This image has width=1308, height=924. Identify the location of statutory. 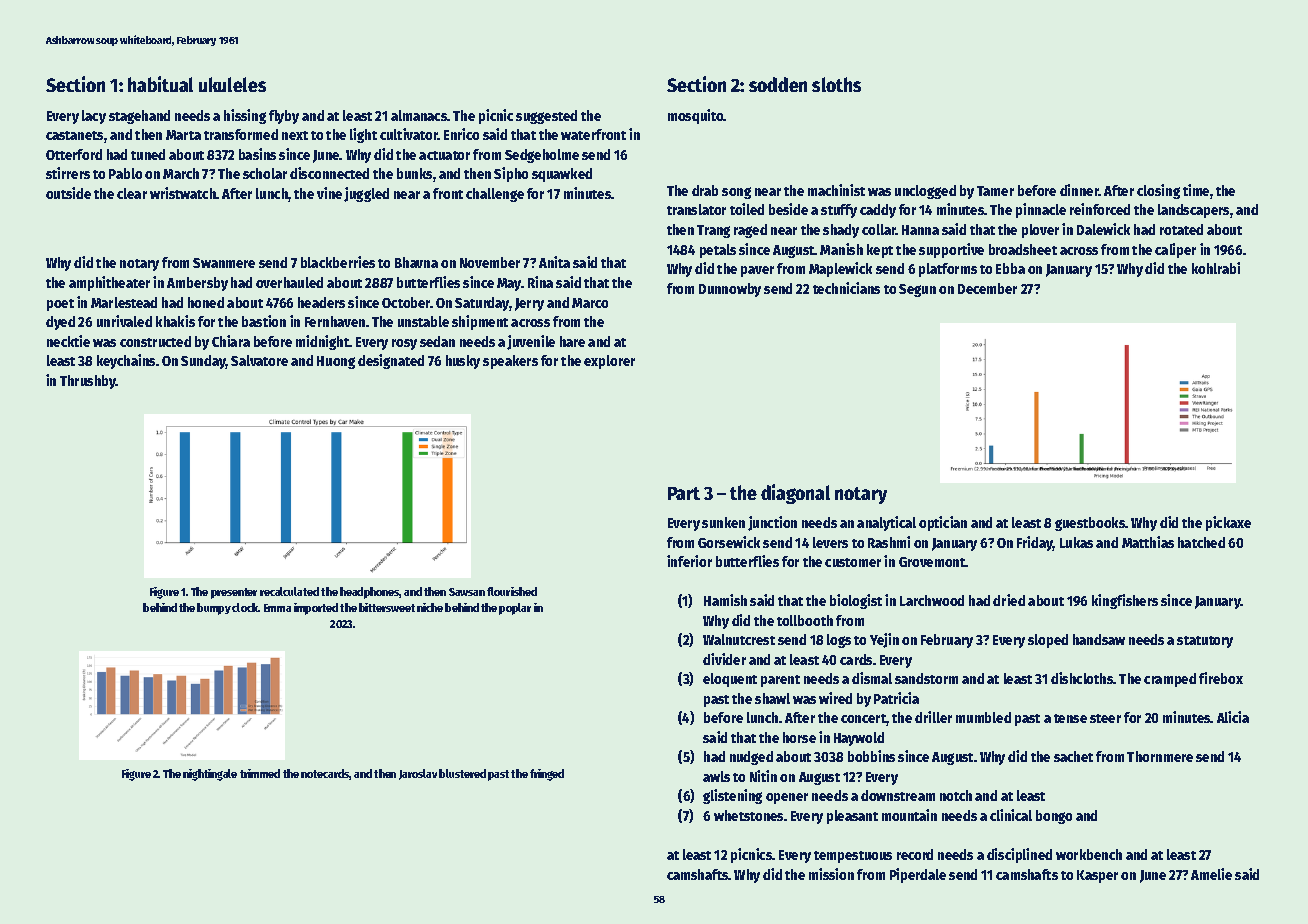
(1205, 642).
